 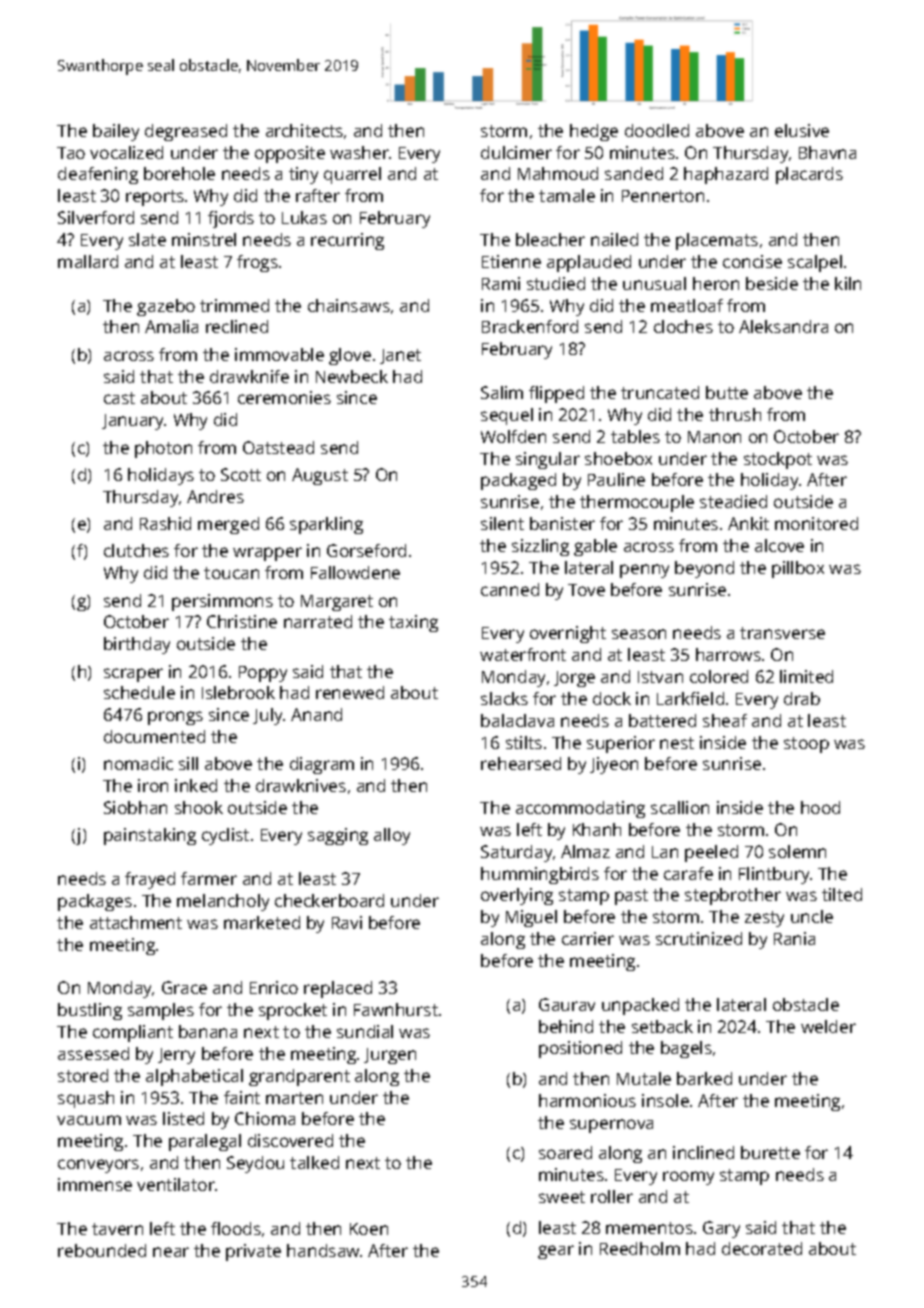 I want to click on drawknife, so click(x=249, y=376).
